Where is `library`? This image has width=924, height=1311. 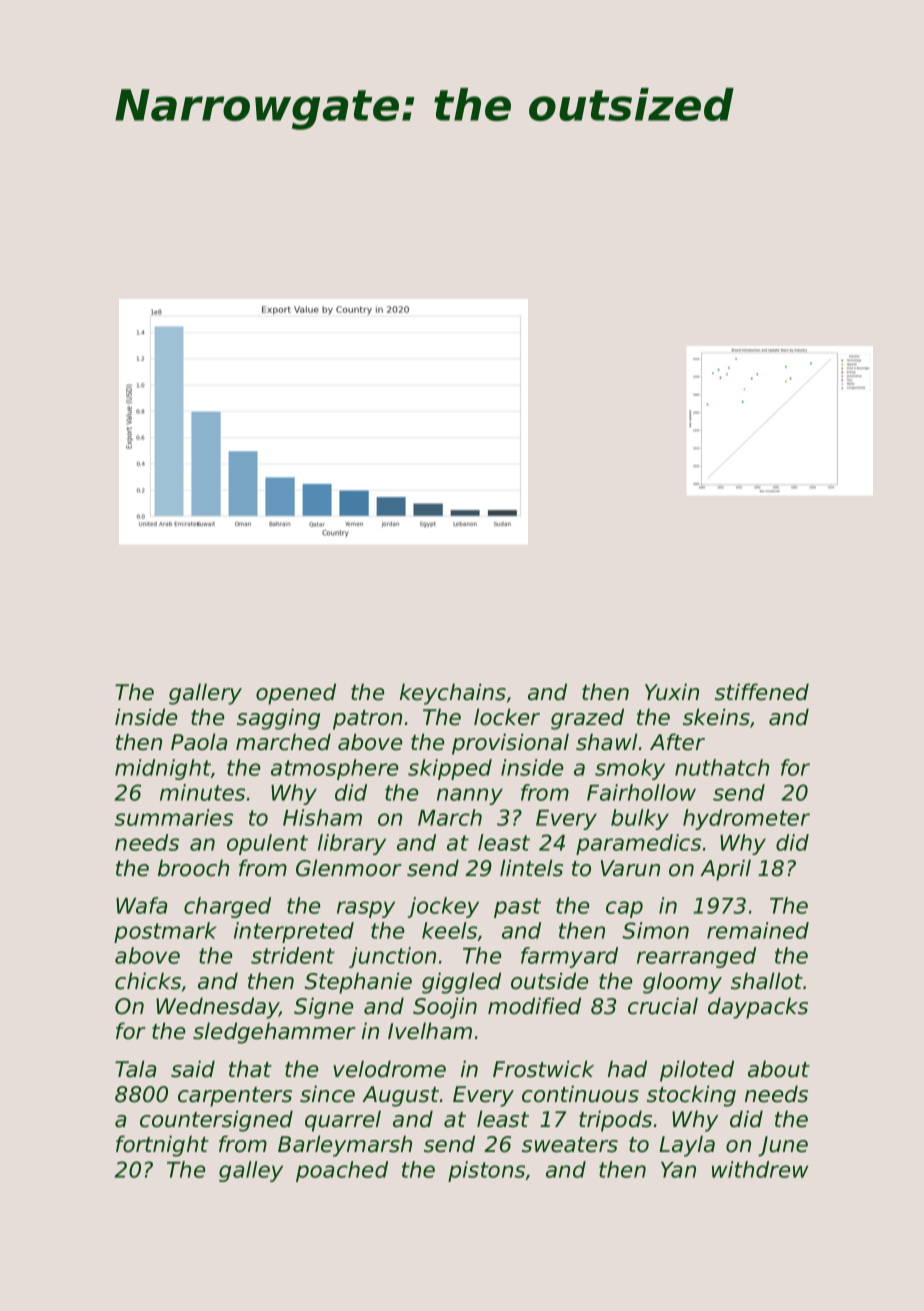 library is located at coordinates (352, 844).
